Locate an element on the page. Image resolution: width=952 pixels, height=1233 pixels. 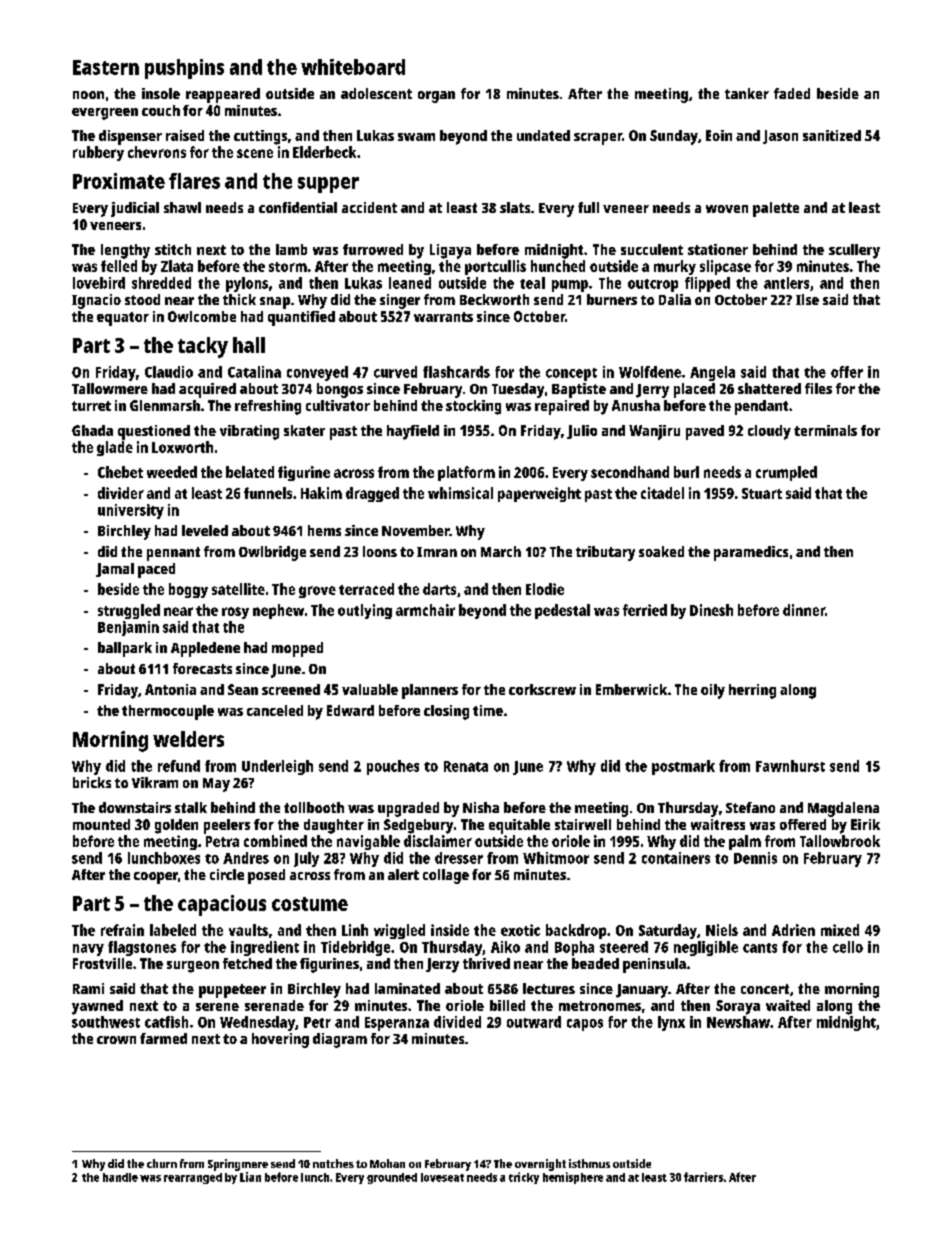
navigable is located at coordinates (368, 842).
